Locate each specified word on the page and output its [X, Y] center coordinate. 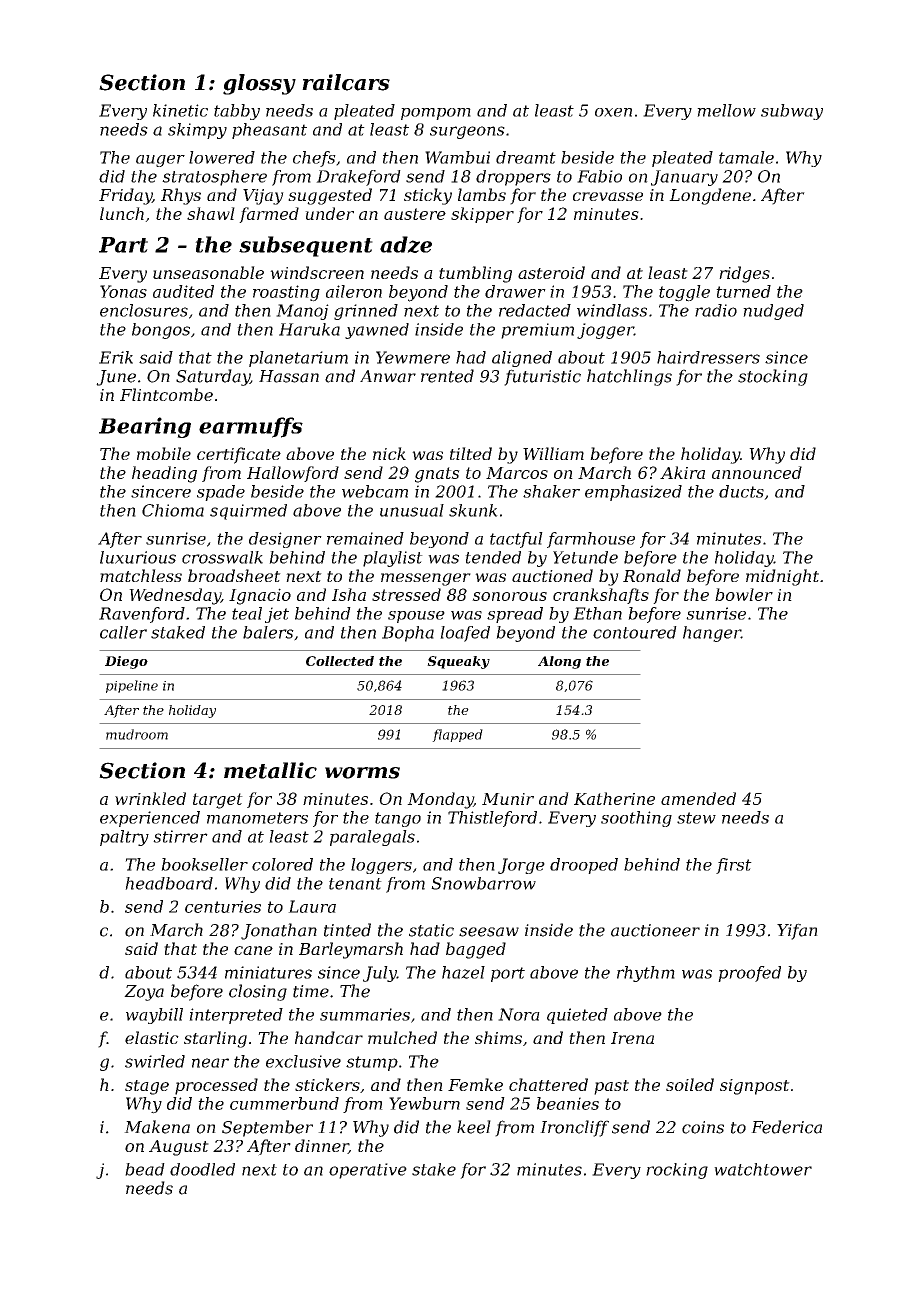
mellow [726, 110]
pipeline [132, 686]
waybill [154, 1016]
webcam [375, 491]
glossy [259, 84]
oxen [613, 112]
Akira [682, 472]
